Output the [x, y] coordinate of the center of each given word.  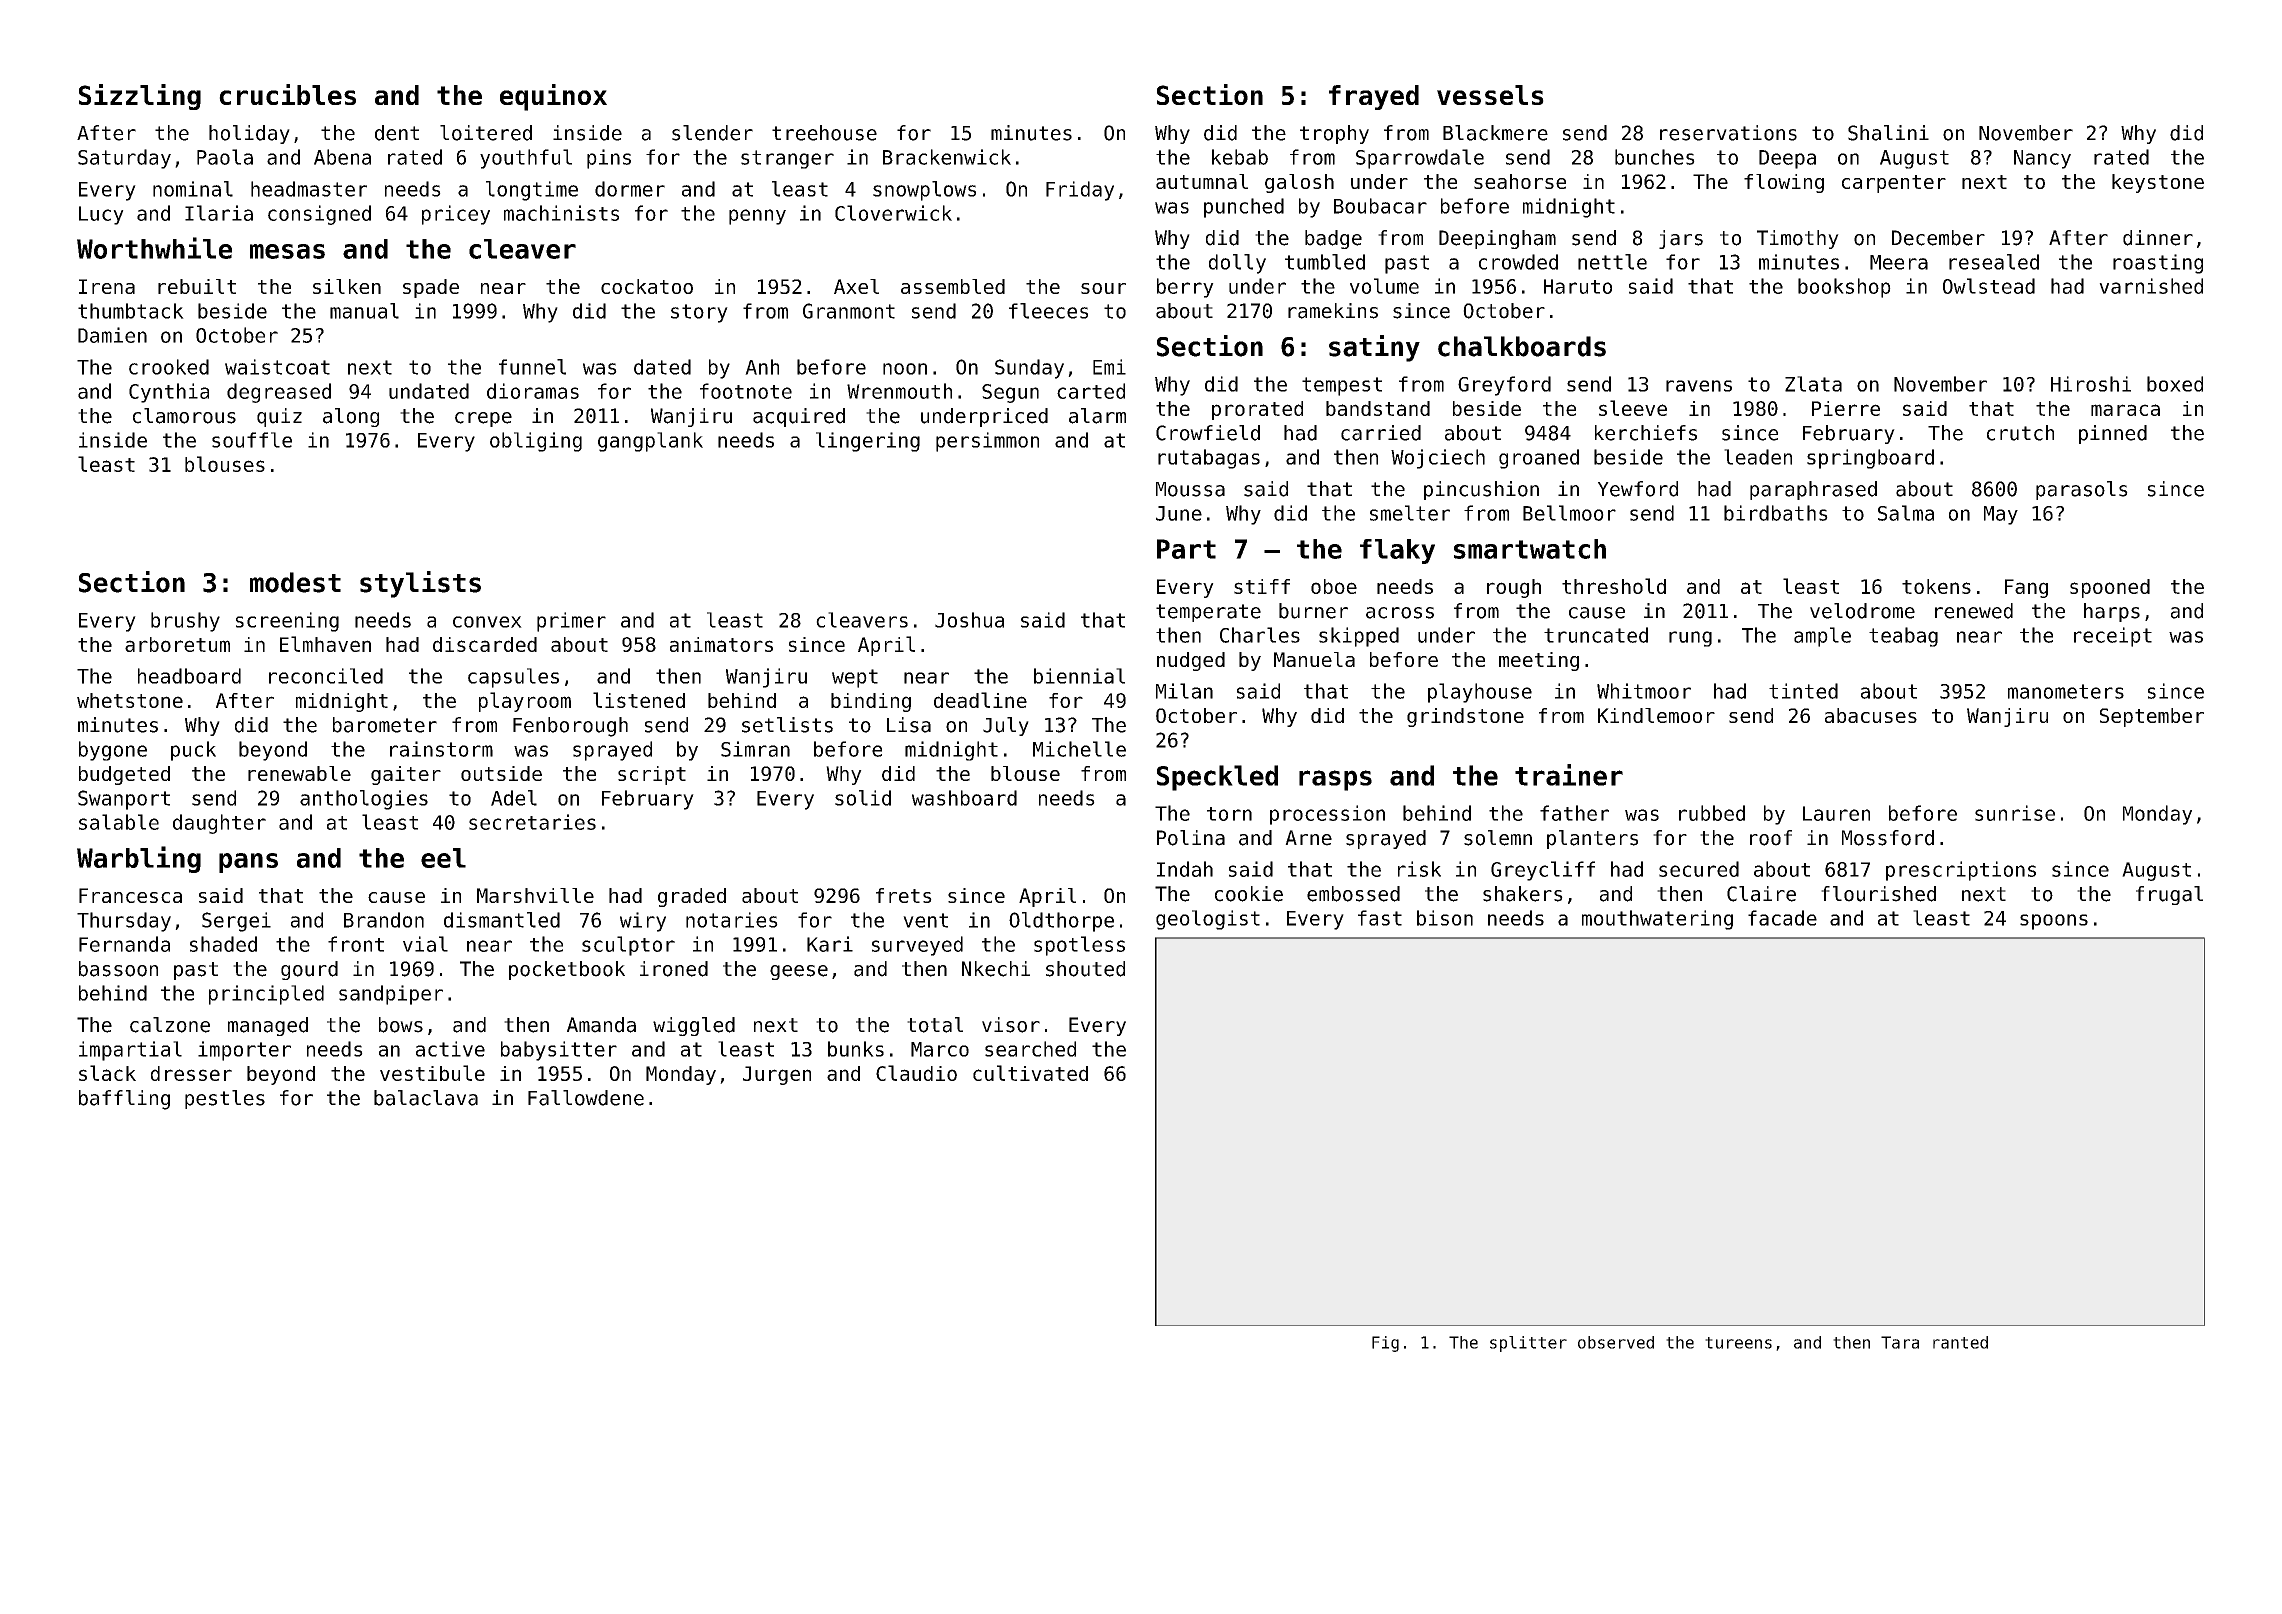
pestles [225, 1099]
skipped [1359, 637]
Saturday [124, 159]
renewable [299, 773]
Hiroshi [2091, 384]
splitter [1528, 1344]
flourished [1878, 894]
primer [571, 622]
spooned [2110, 588]
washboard [964, 798]
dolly [1237, 264]
